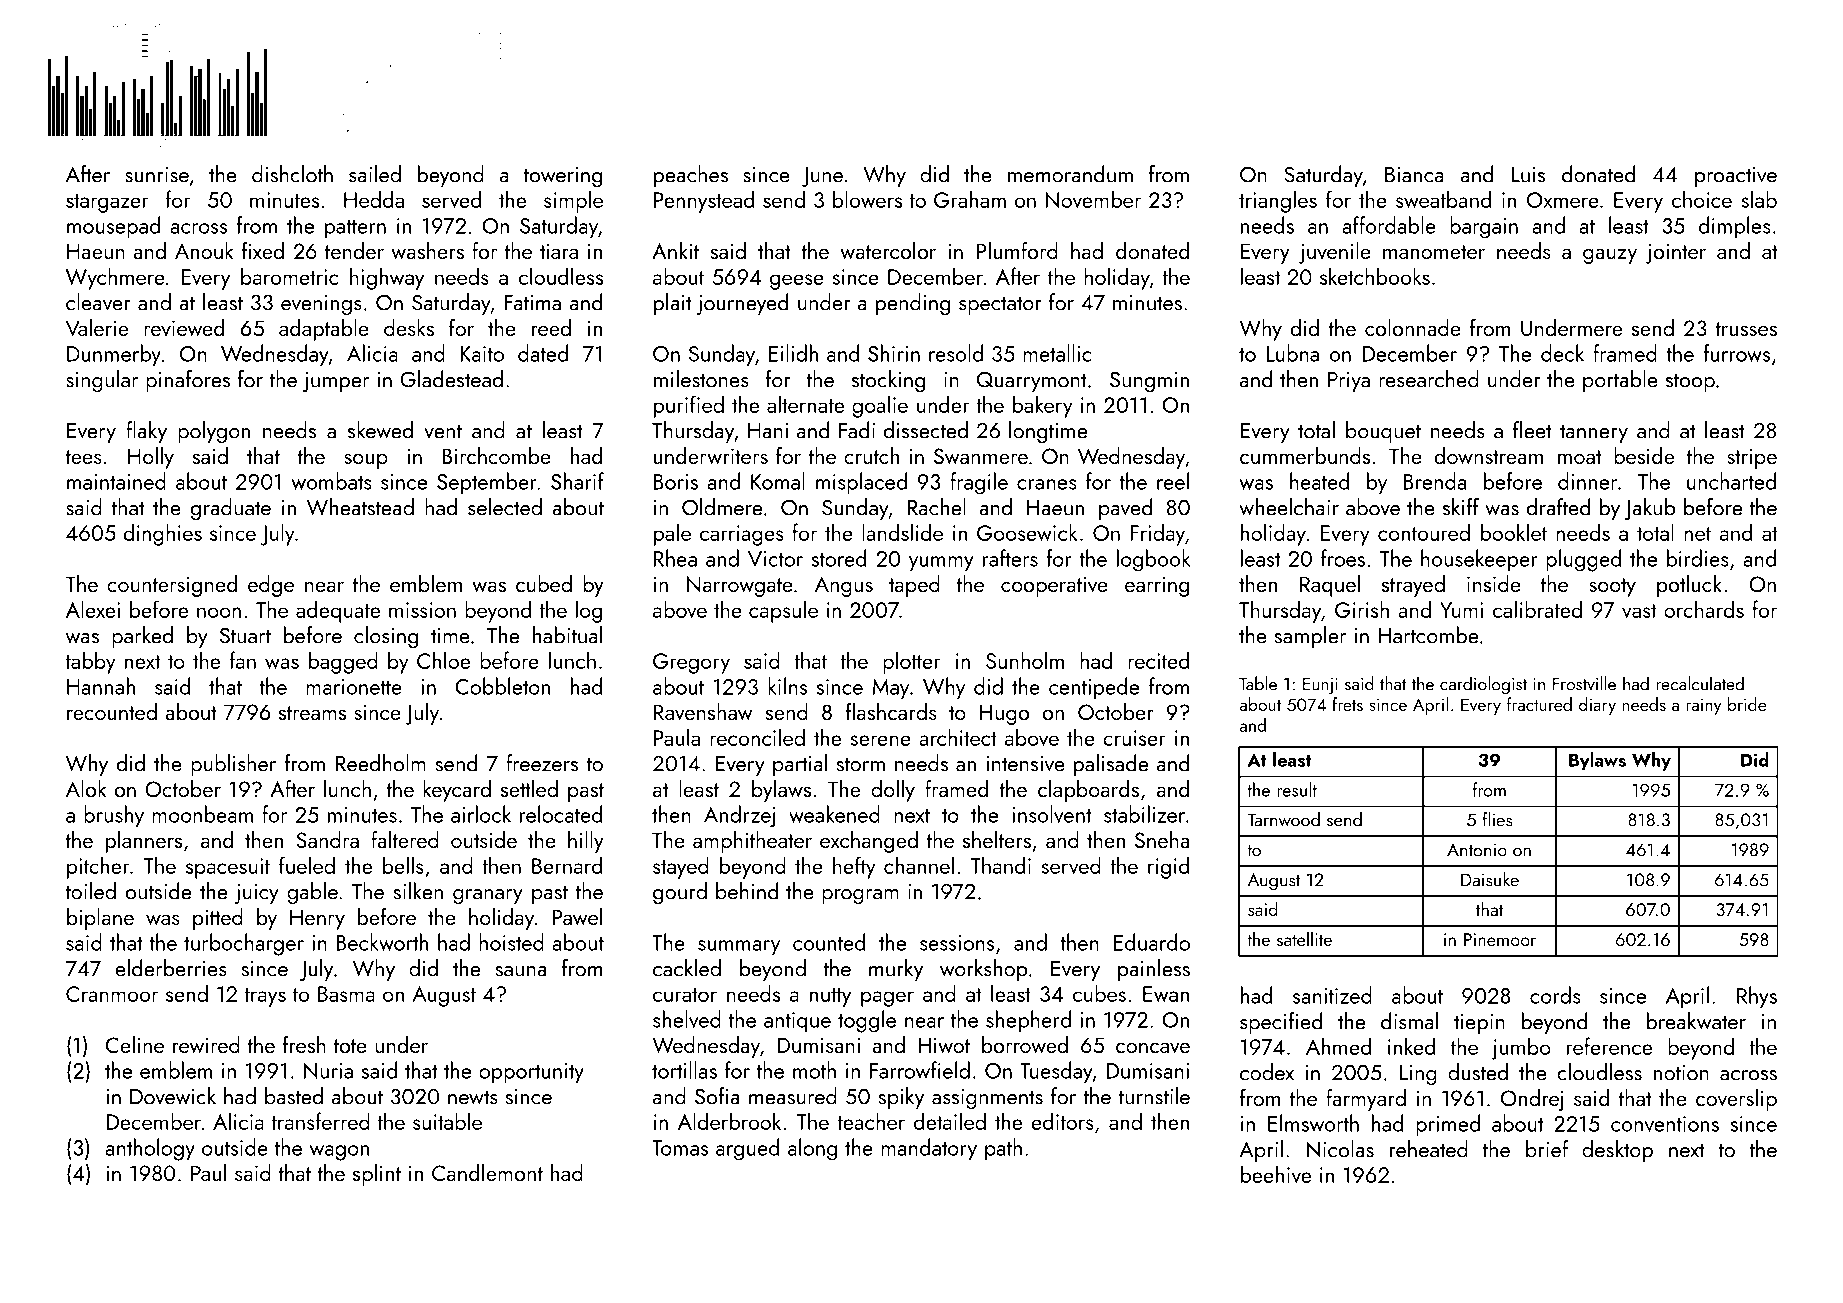 The image size is (1843, 1303). I want to click on memorandum, so click(1070, 174).
